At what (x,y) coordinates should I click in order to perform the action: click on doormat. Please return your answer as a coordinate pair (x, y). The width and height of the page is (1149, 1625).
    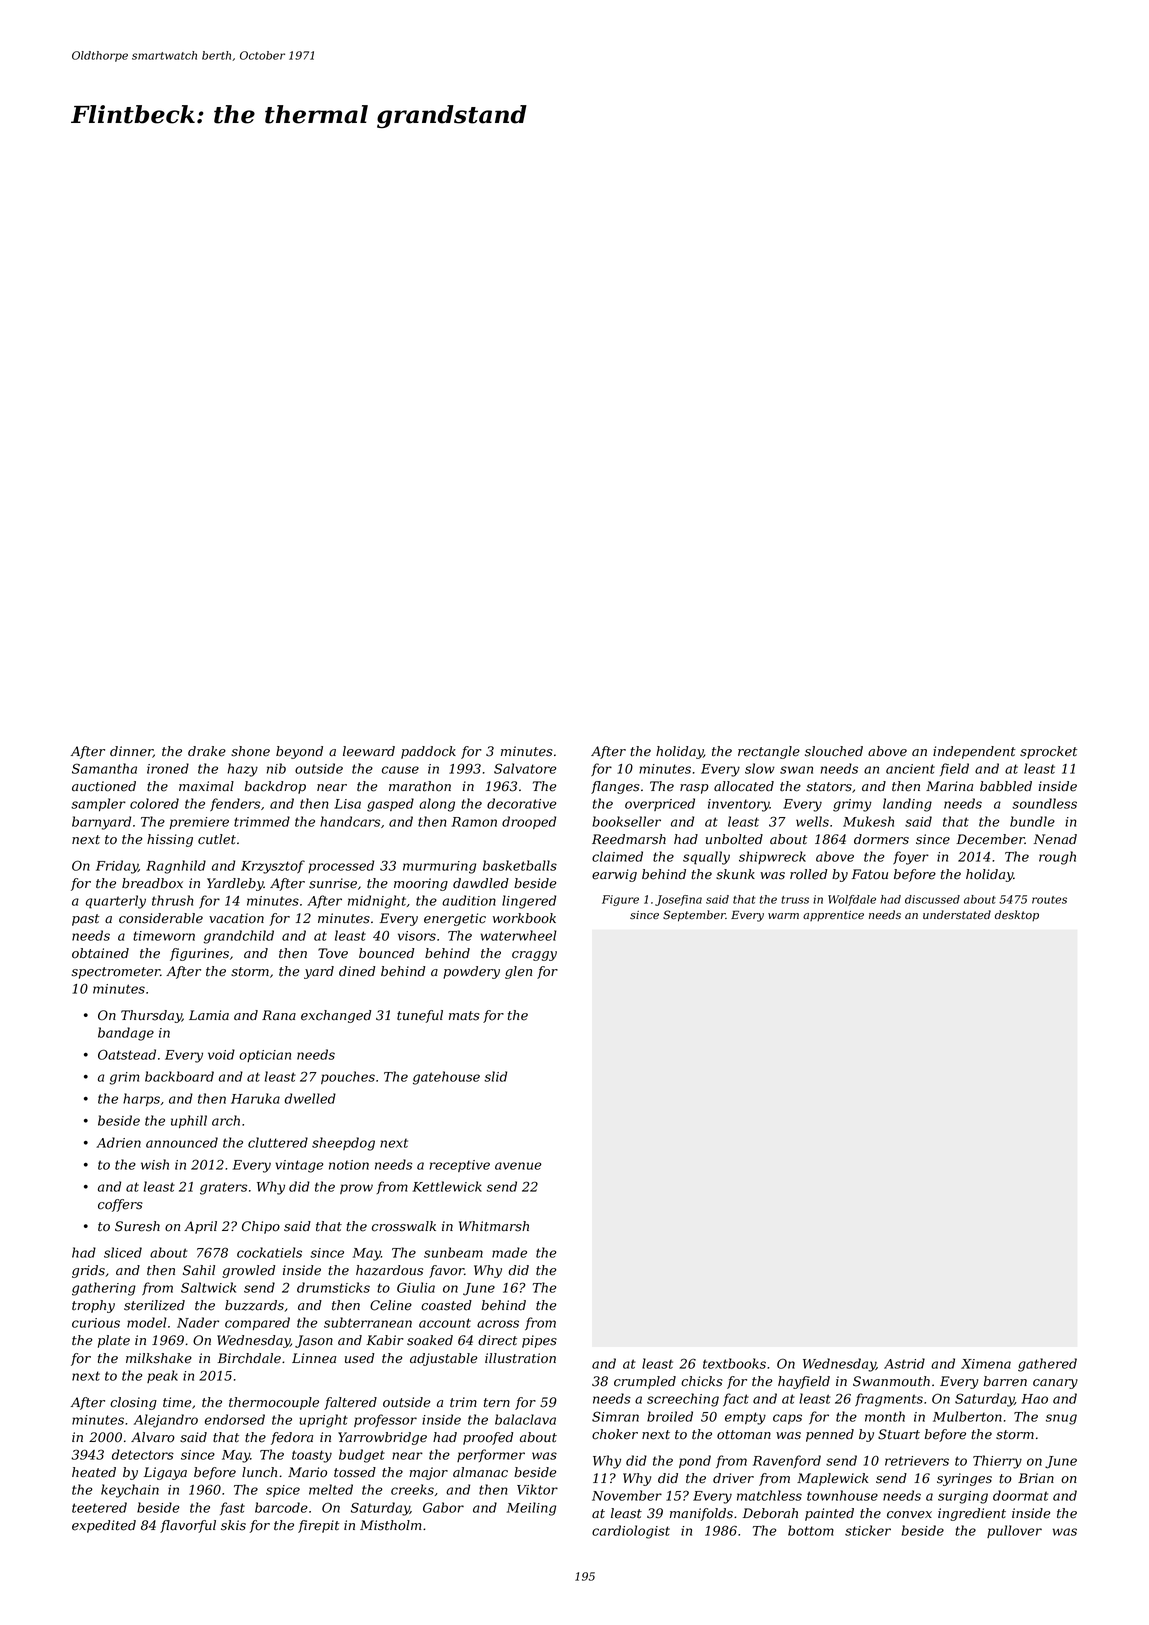
    Looking at the image, I should click on (1020, 1495).
